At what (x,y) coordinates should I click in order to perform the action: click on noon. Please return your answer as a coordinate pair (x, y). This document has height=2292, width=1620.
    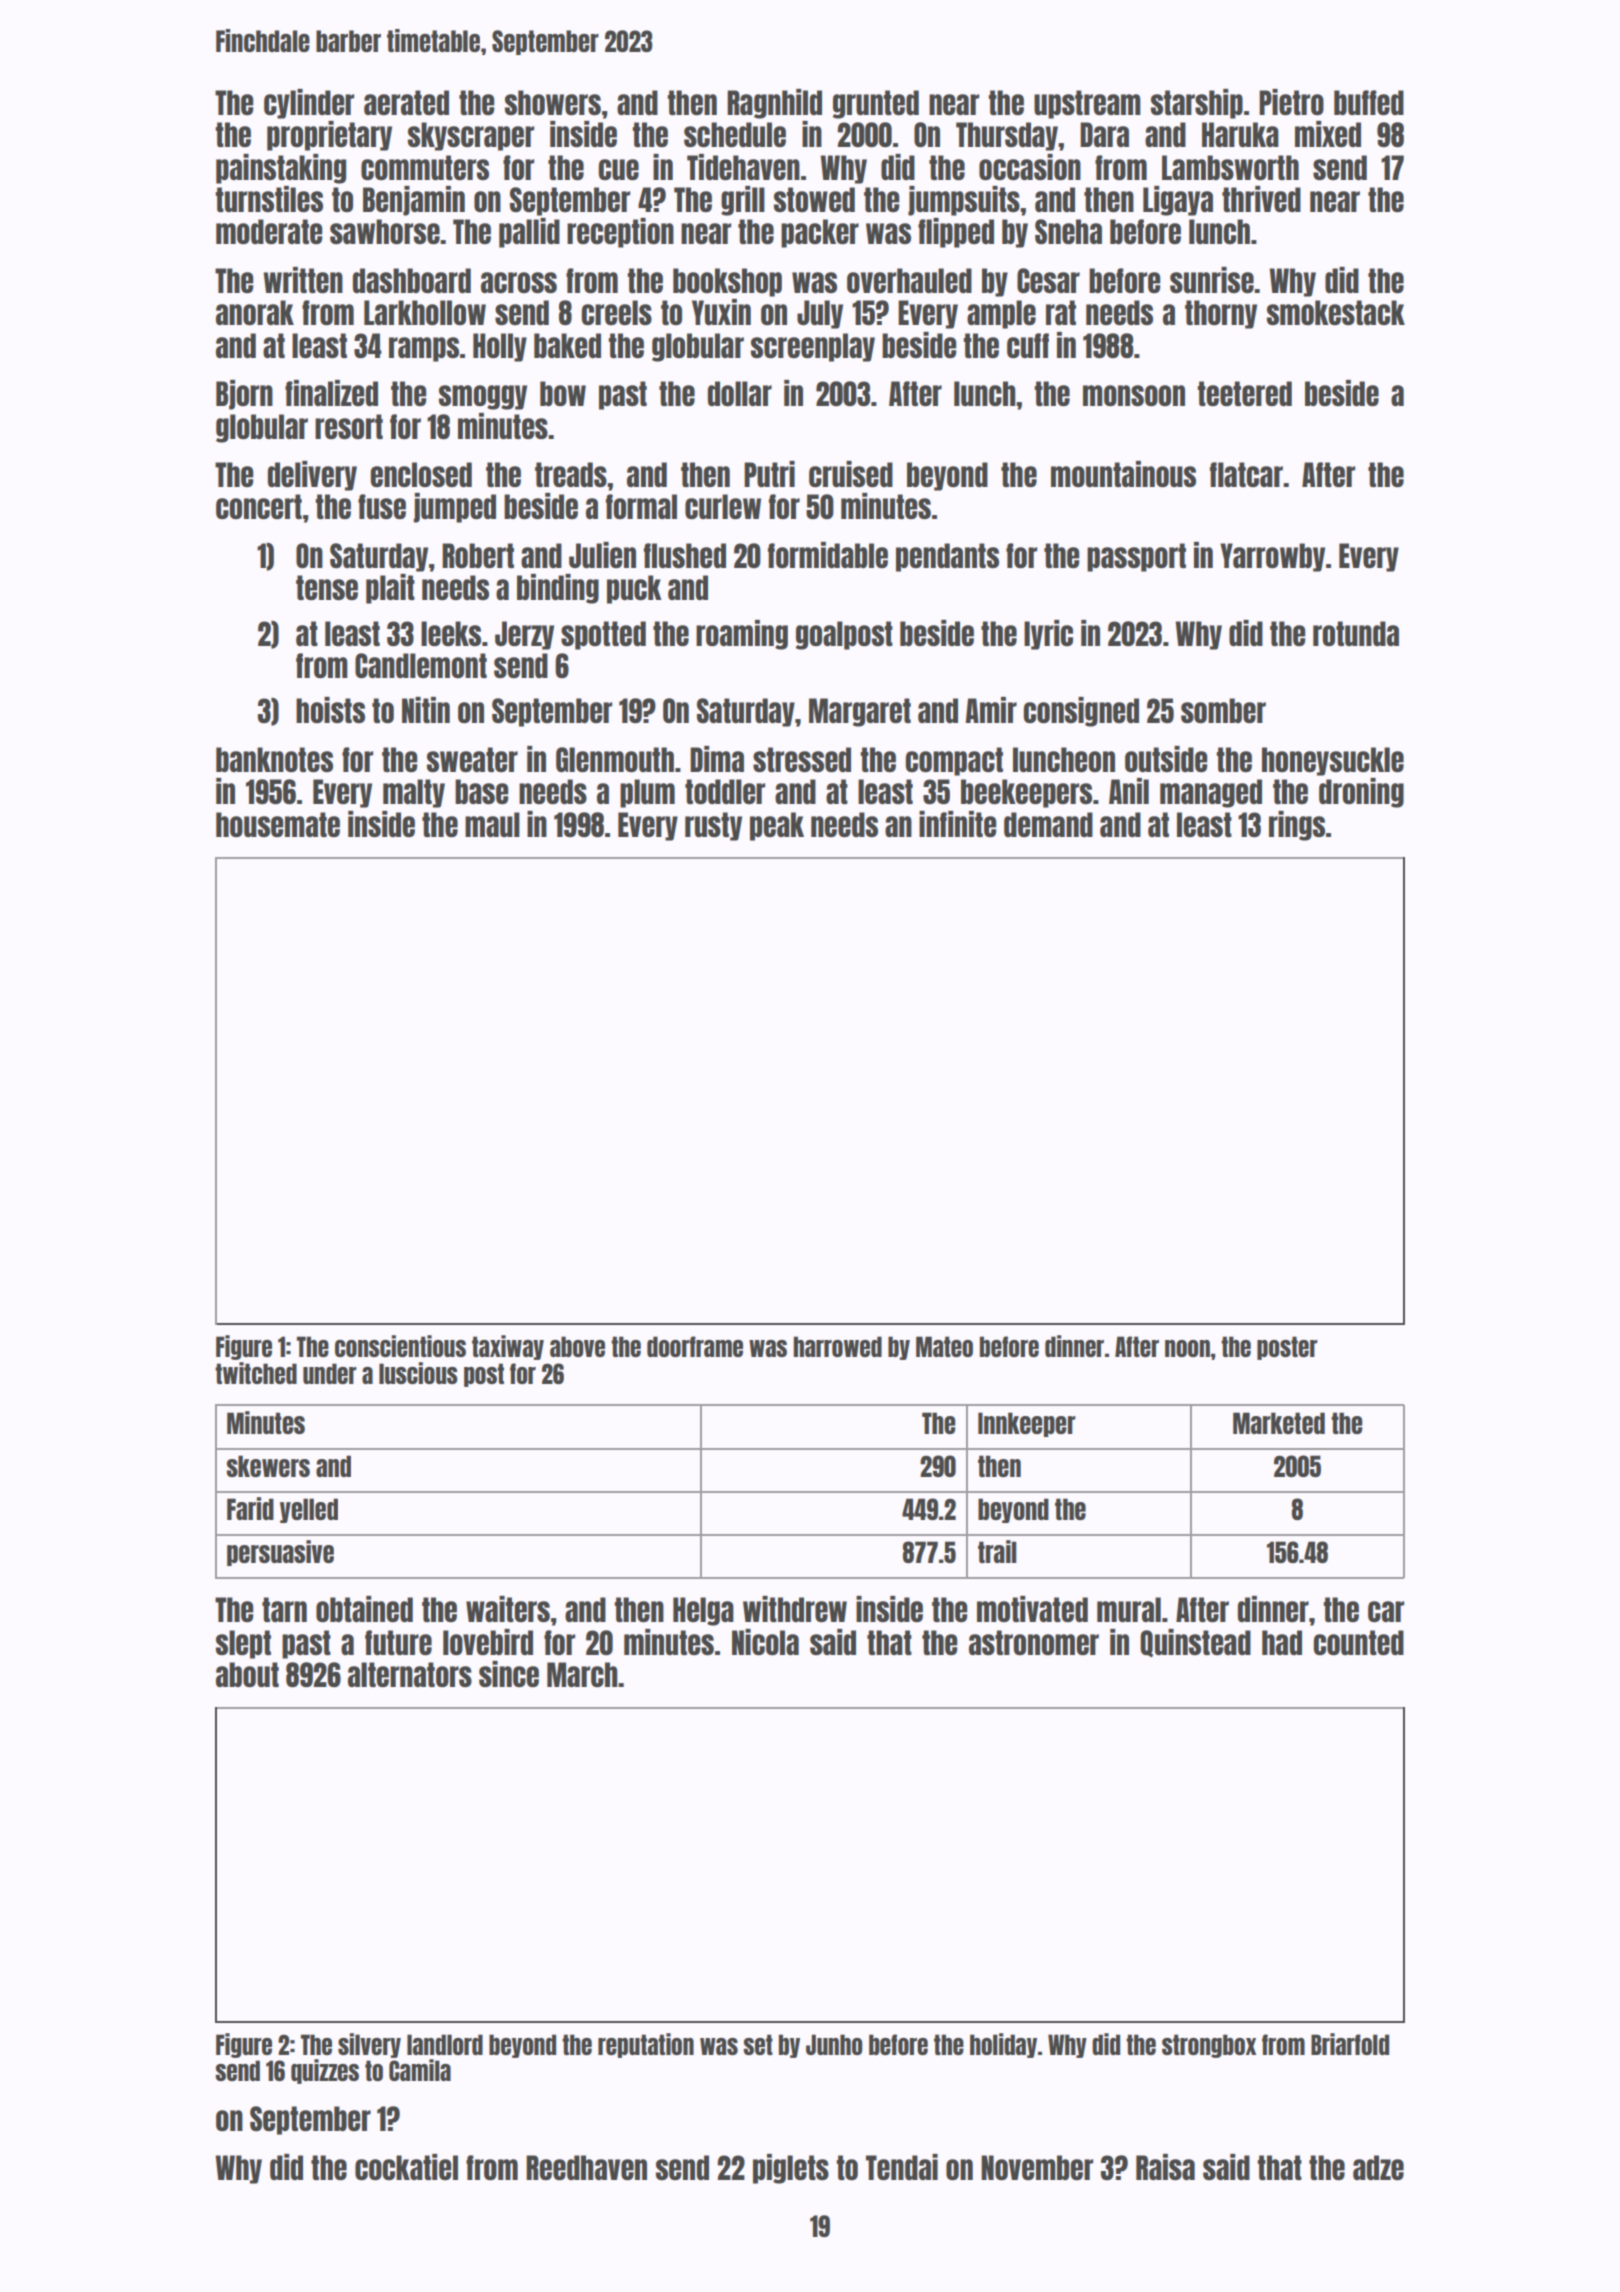
    Looking at the image, I should click on (1187, 1348).
